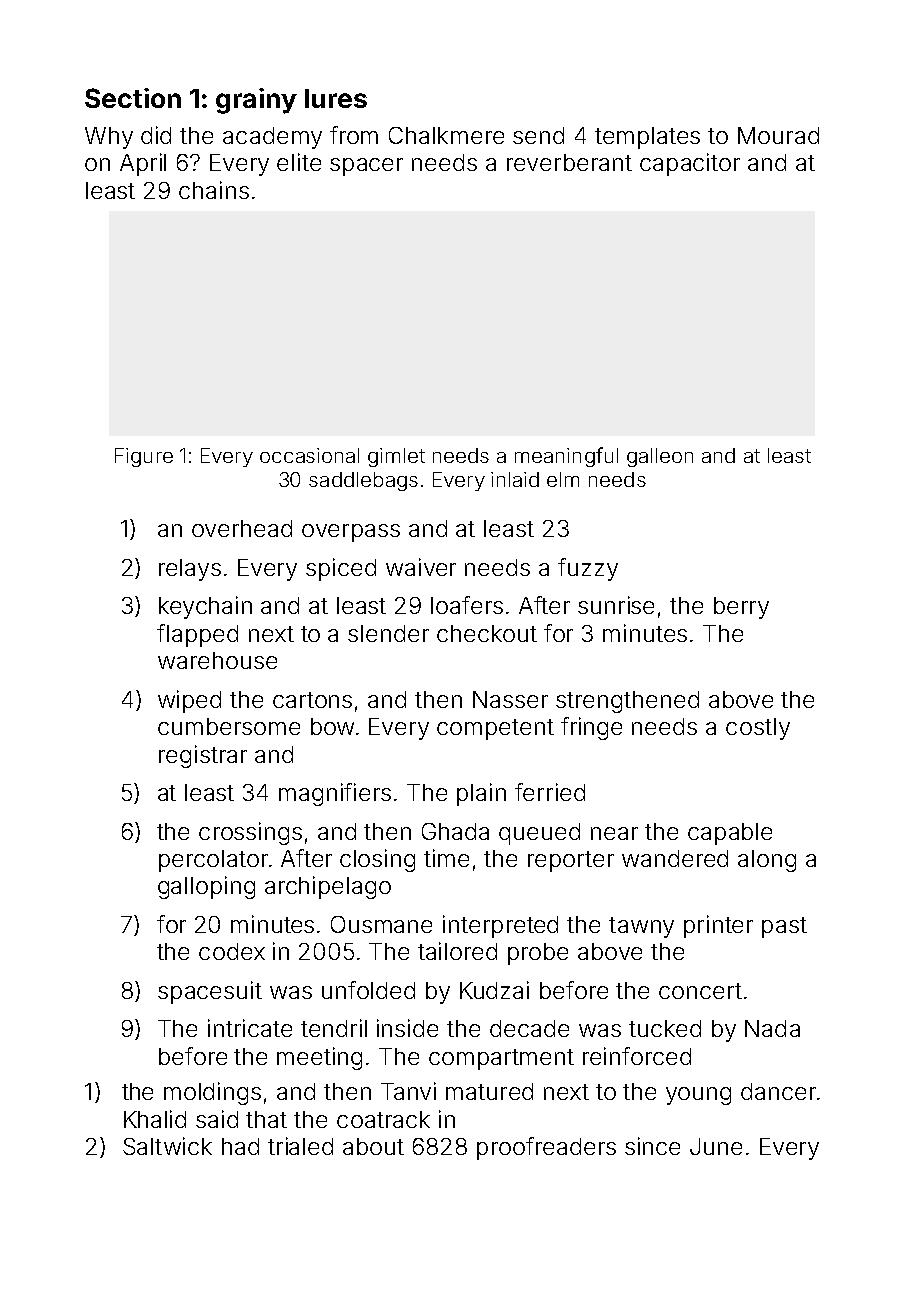 This screenshot has width=924, height=1311. I want to click on fringe, so click(591, 728).
